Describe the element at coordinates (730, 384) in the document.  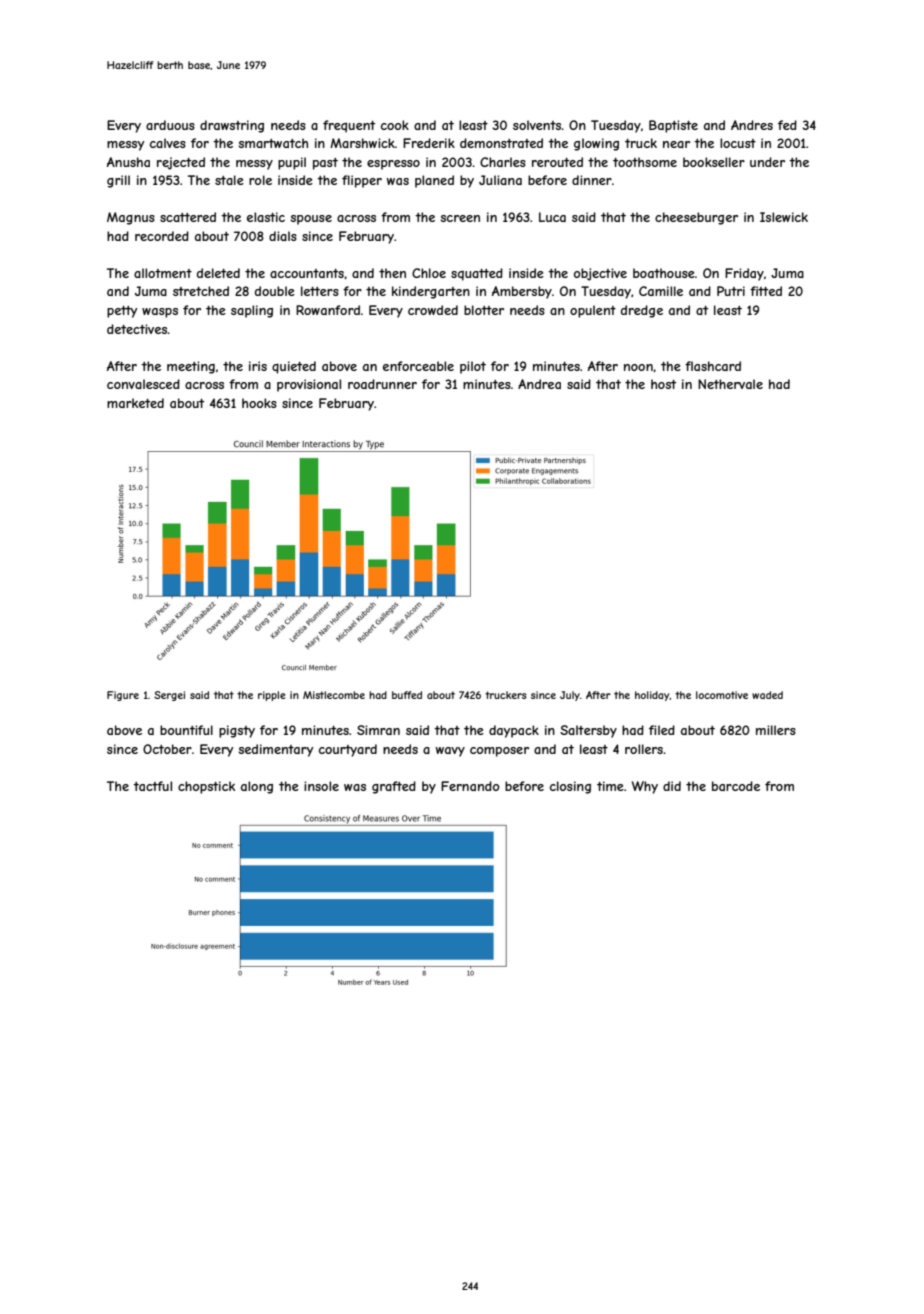
I see `Nethervale` at that location.
